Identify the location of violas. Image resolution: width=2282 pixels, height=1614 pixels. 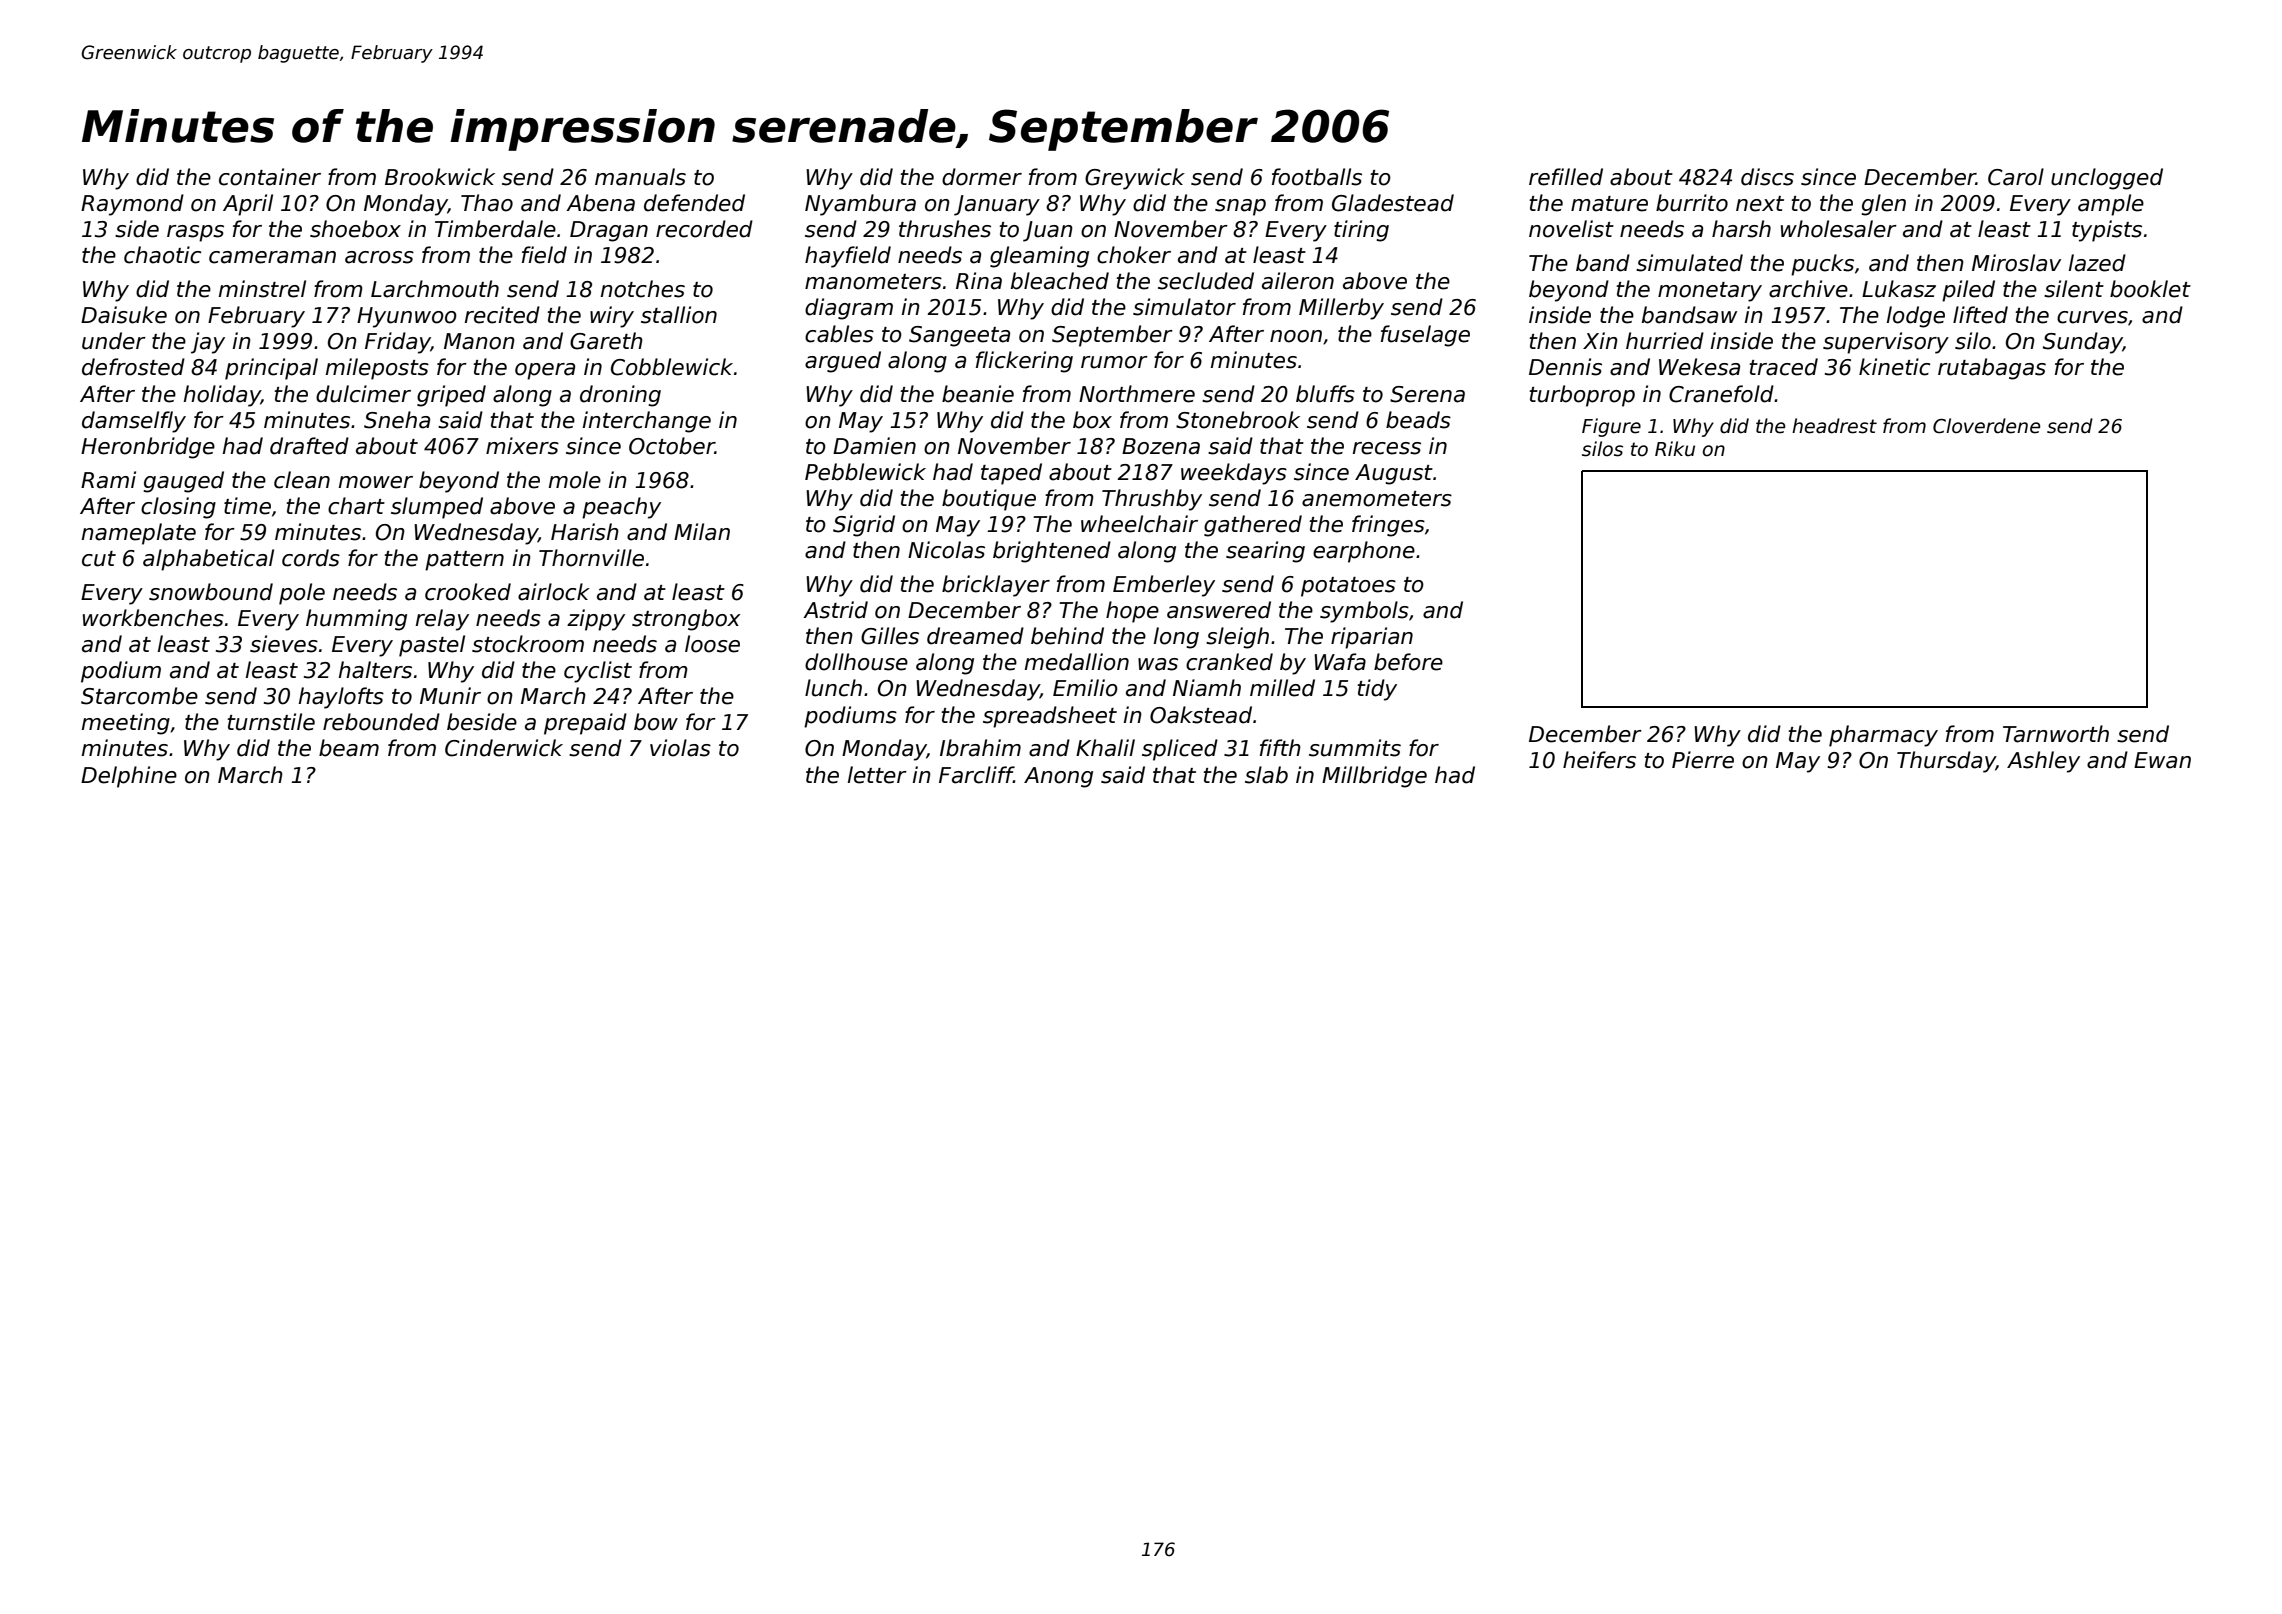
(680, 748).
